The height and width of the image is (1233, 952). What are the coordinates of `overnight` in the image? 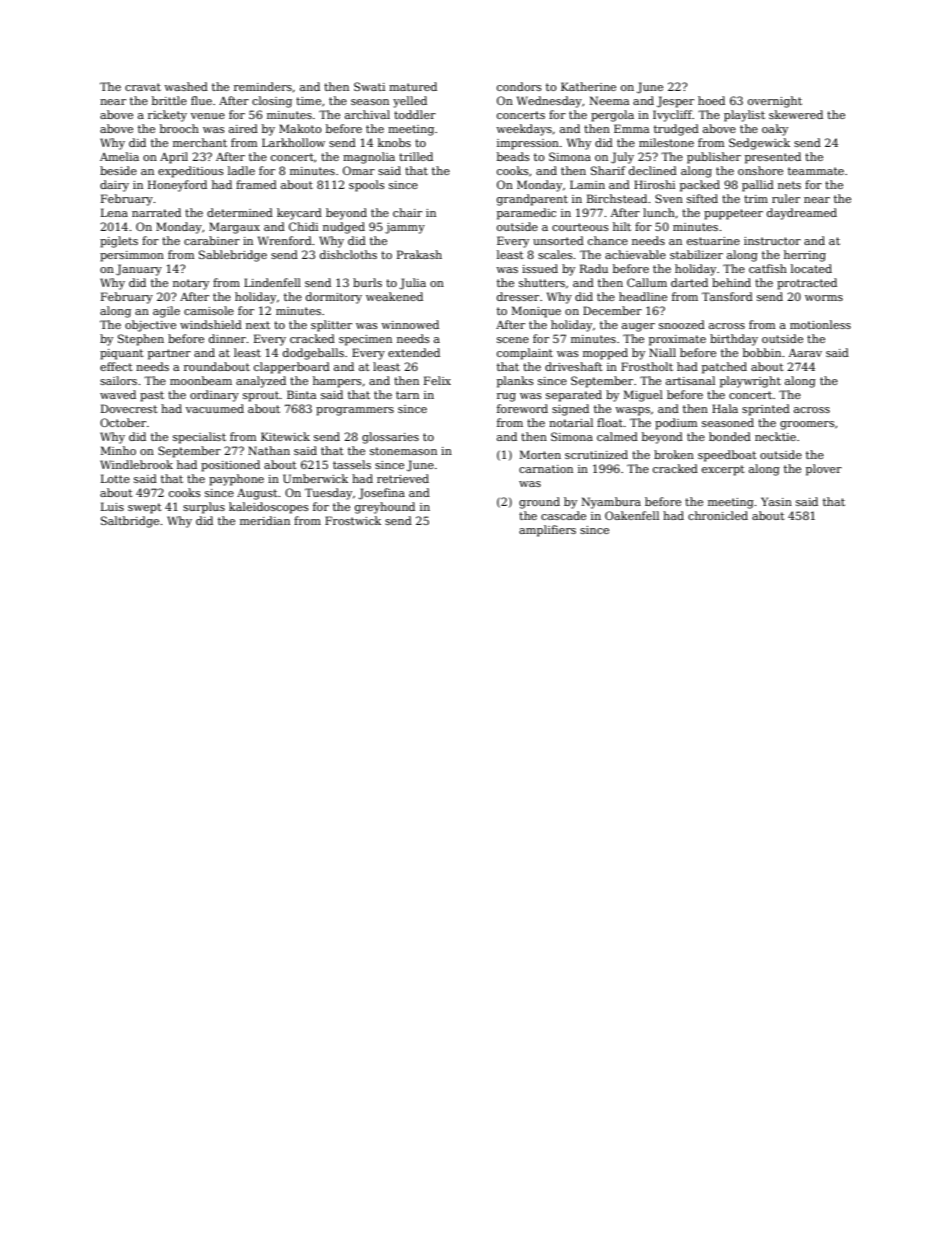 It's located at (775, 102).
